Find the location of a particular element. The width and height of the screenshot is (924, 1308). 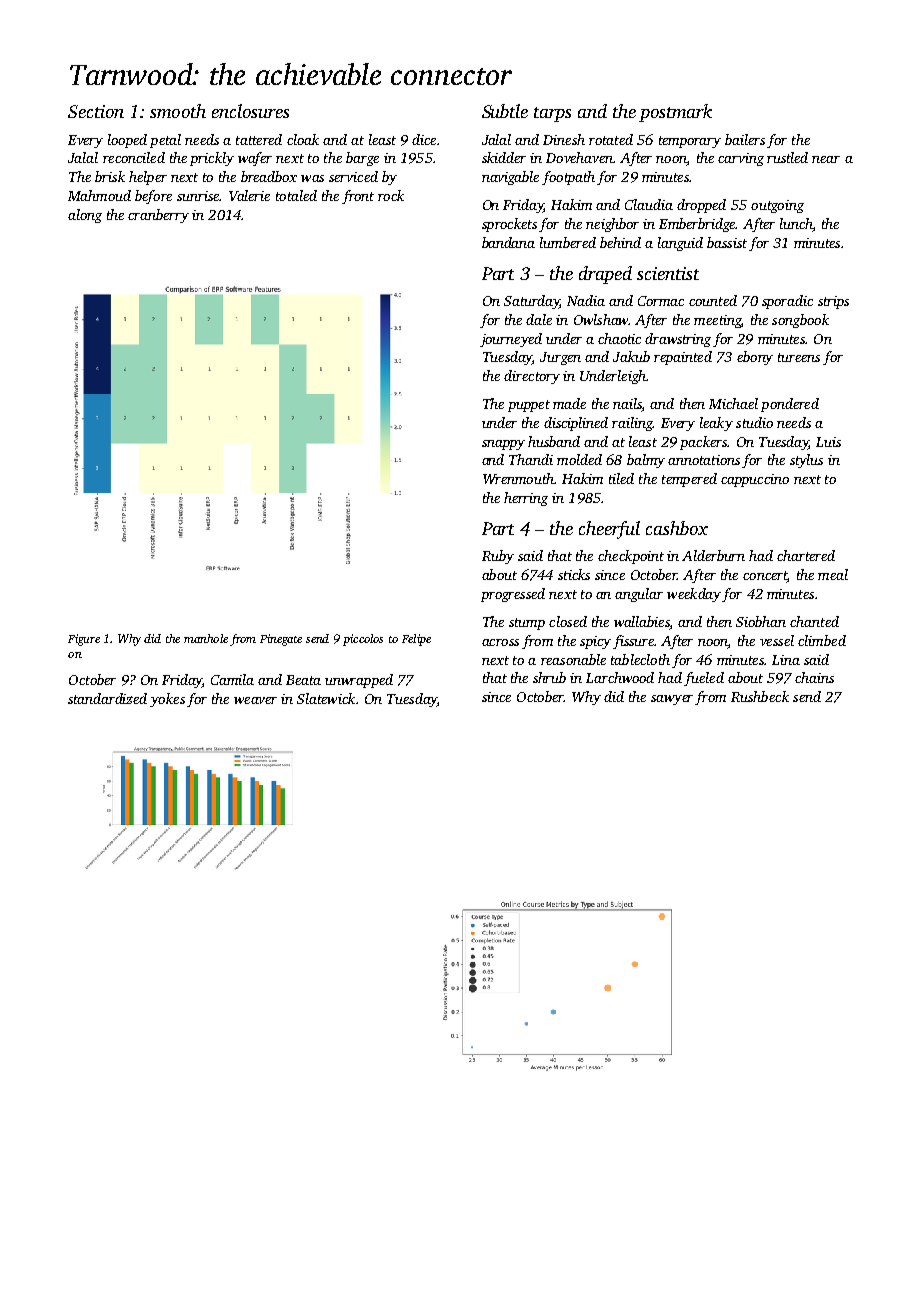

skidder is located at coordinates (504, 157).
